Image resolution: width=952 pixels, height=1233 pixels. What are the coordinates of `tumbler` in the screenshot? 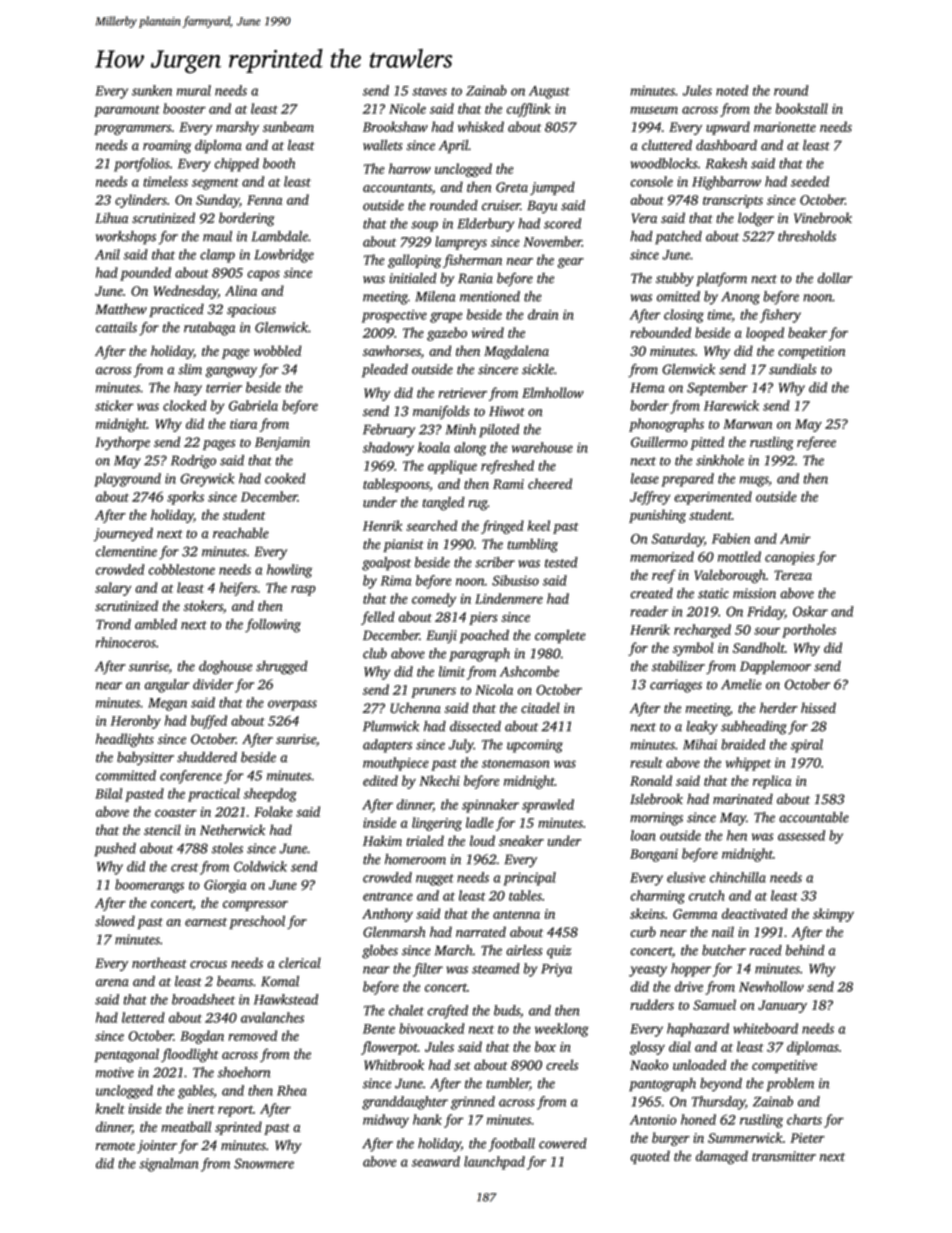 It's located at (508, 1084).
